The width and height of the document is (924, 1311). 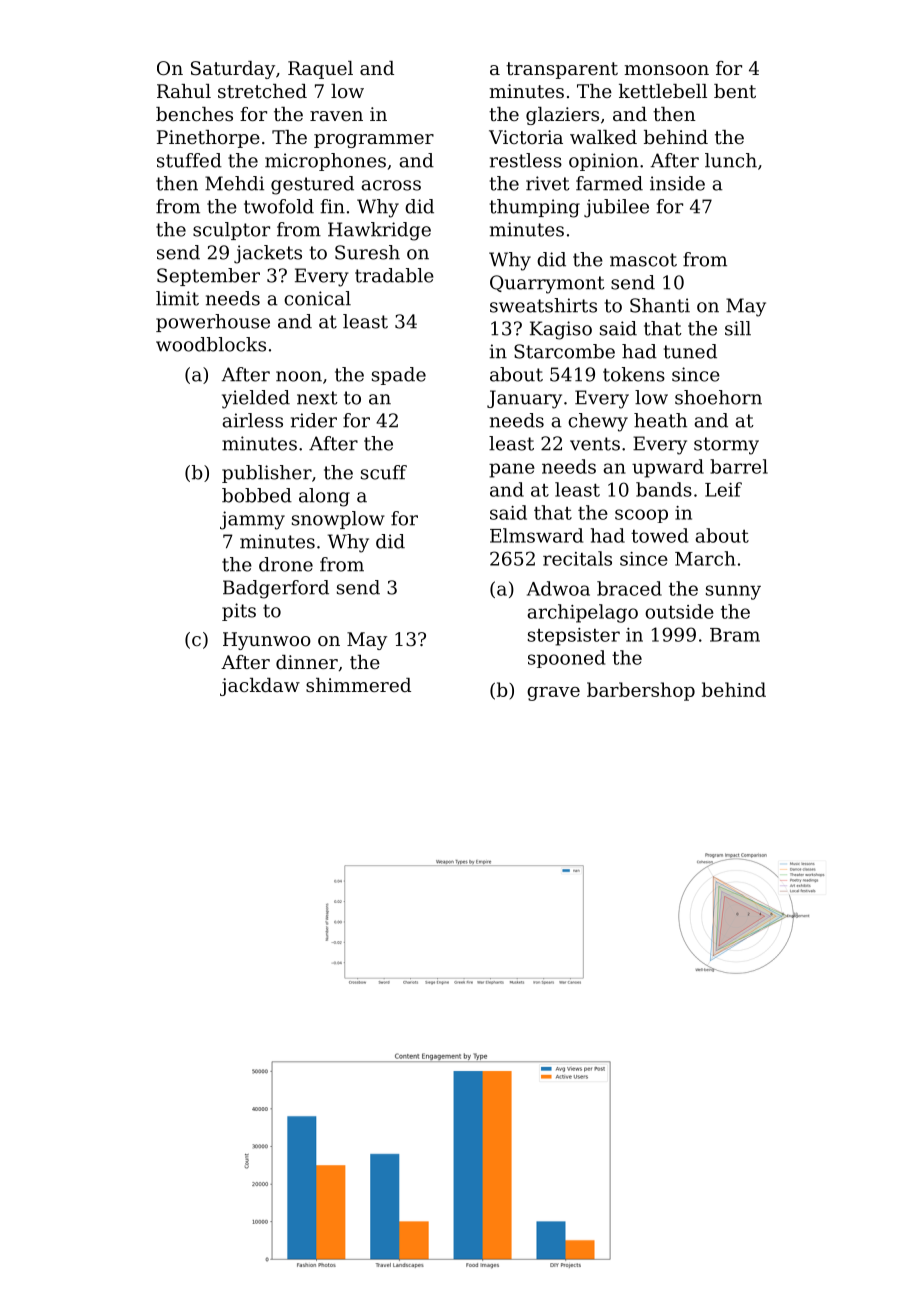 I want to click on tradable, so click(x=394, y=275).
